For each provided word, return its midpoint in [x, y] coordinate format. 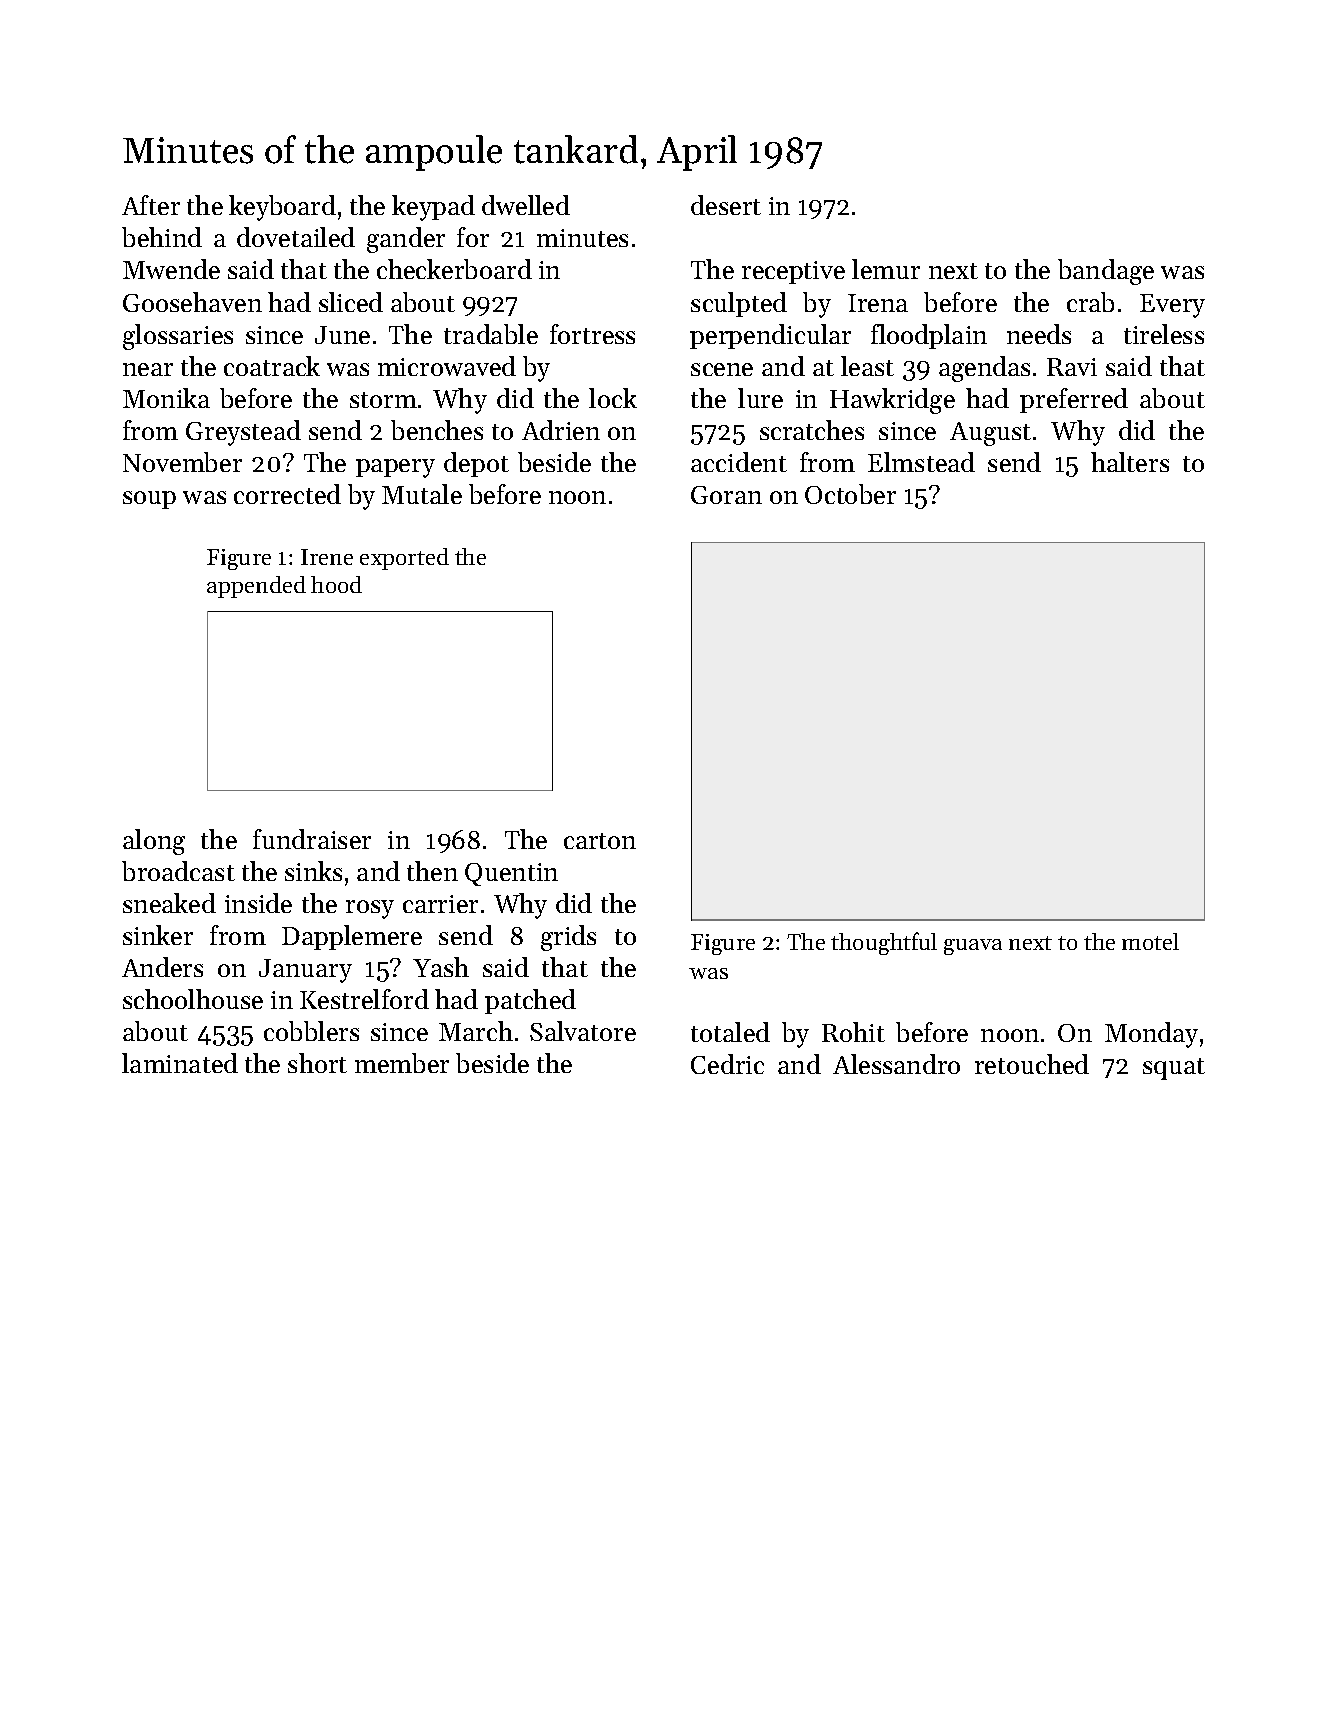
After [151, 205]
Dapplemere [352, 937]
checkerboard [454, 269]
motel [1150, 941]
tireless [1164, 334]
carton [600, 841]
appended [256, 587]
